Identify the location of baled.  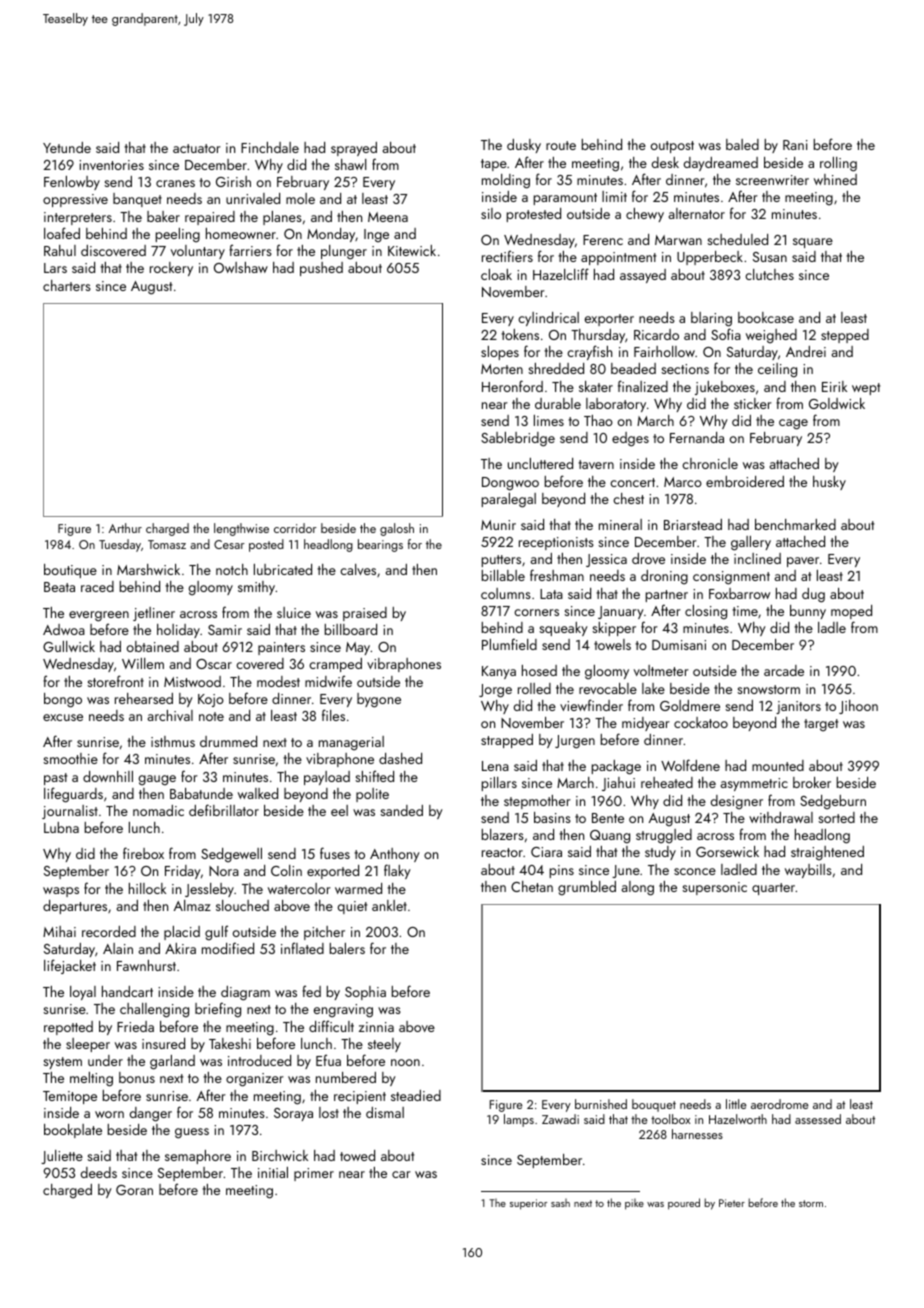
(742, 144).
